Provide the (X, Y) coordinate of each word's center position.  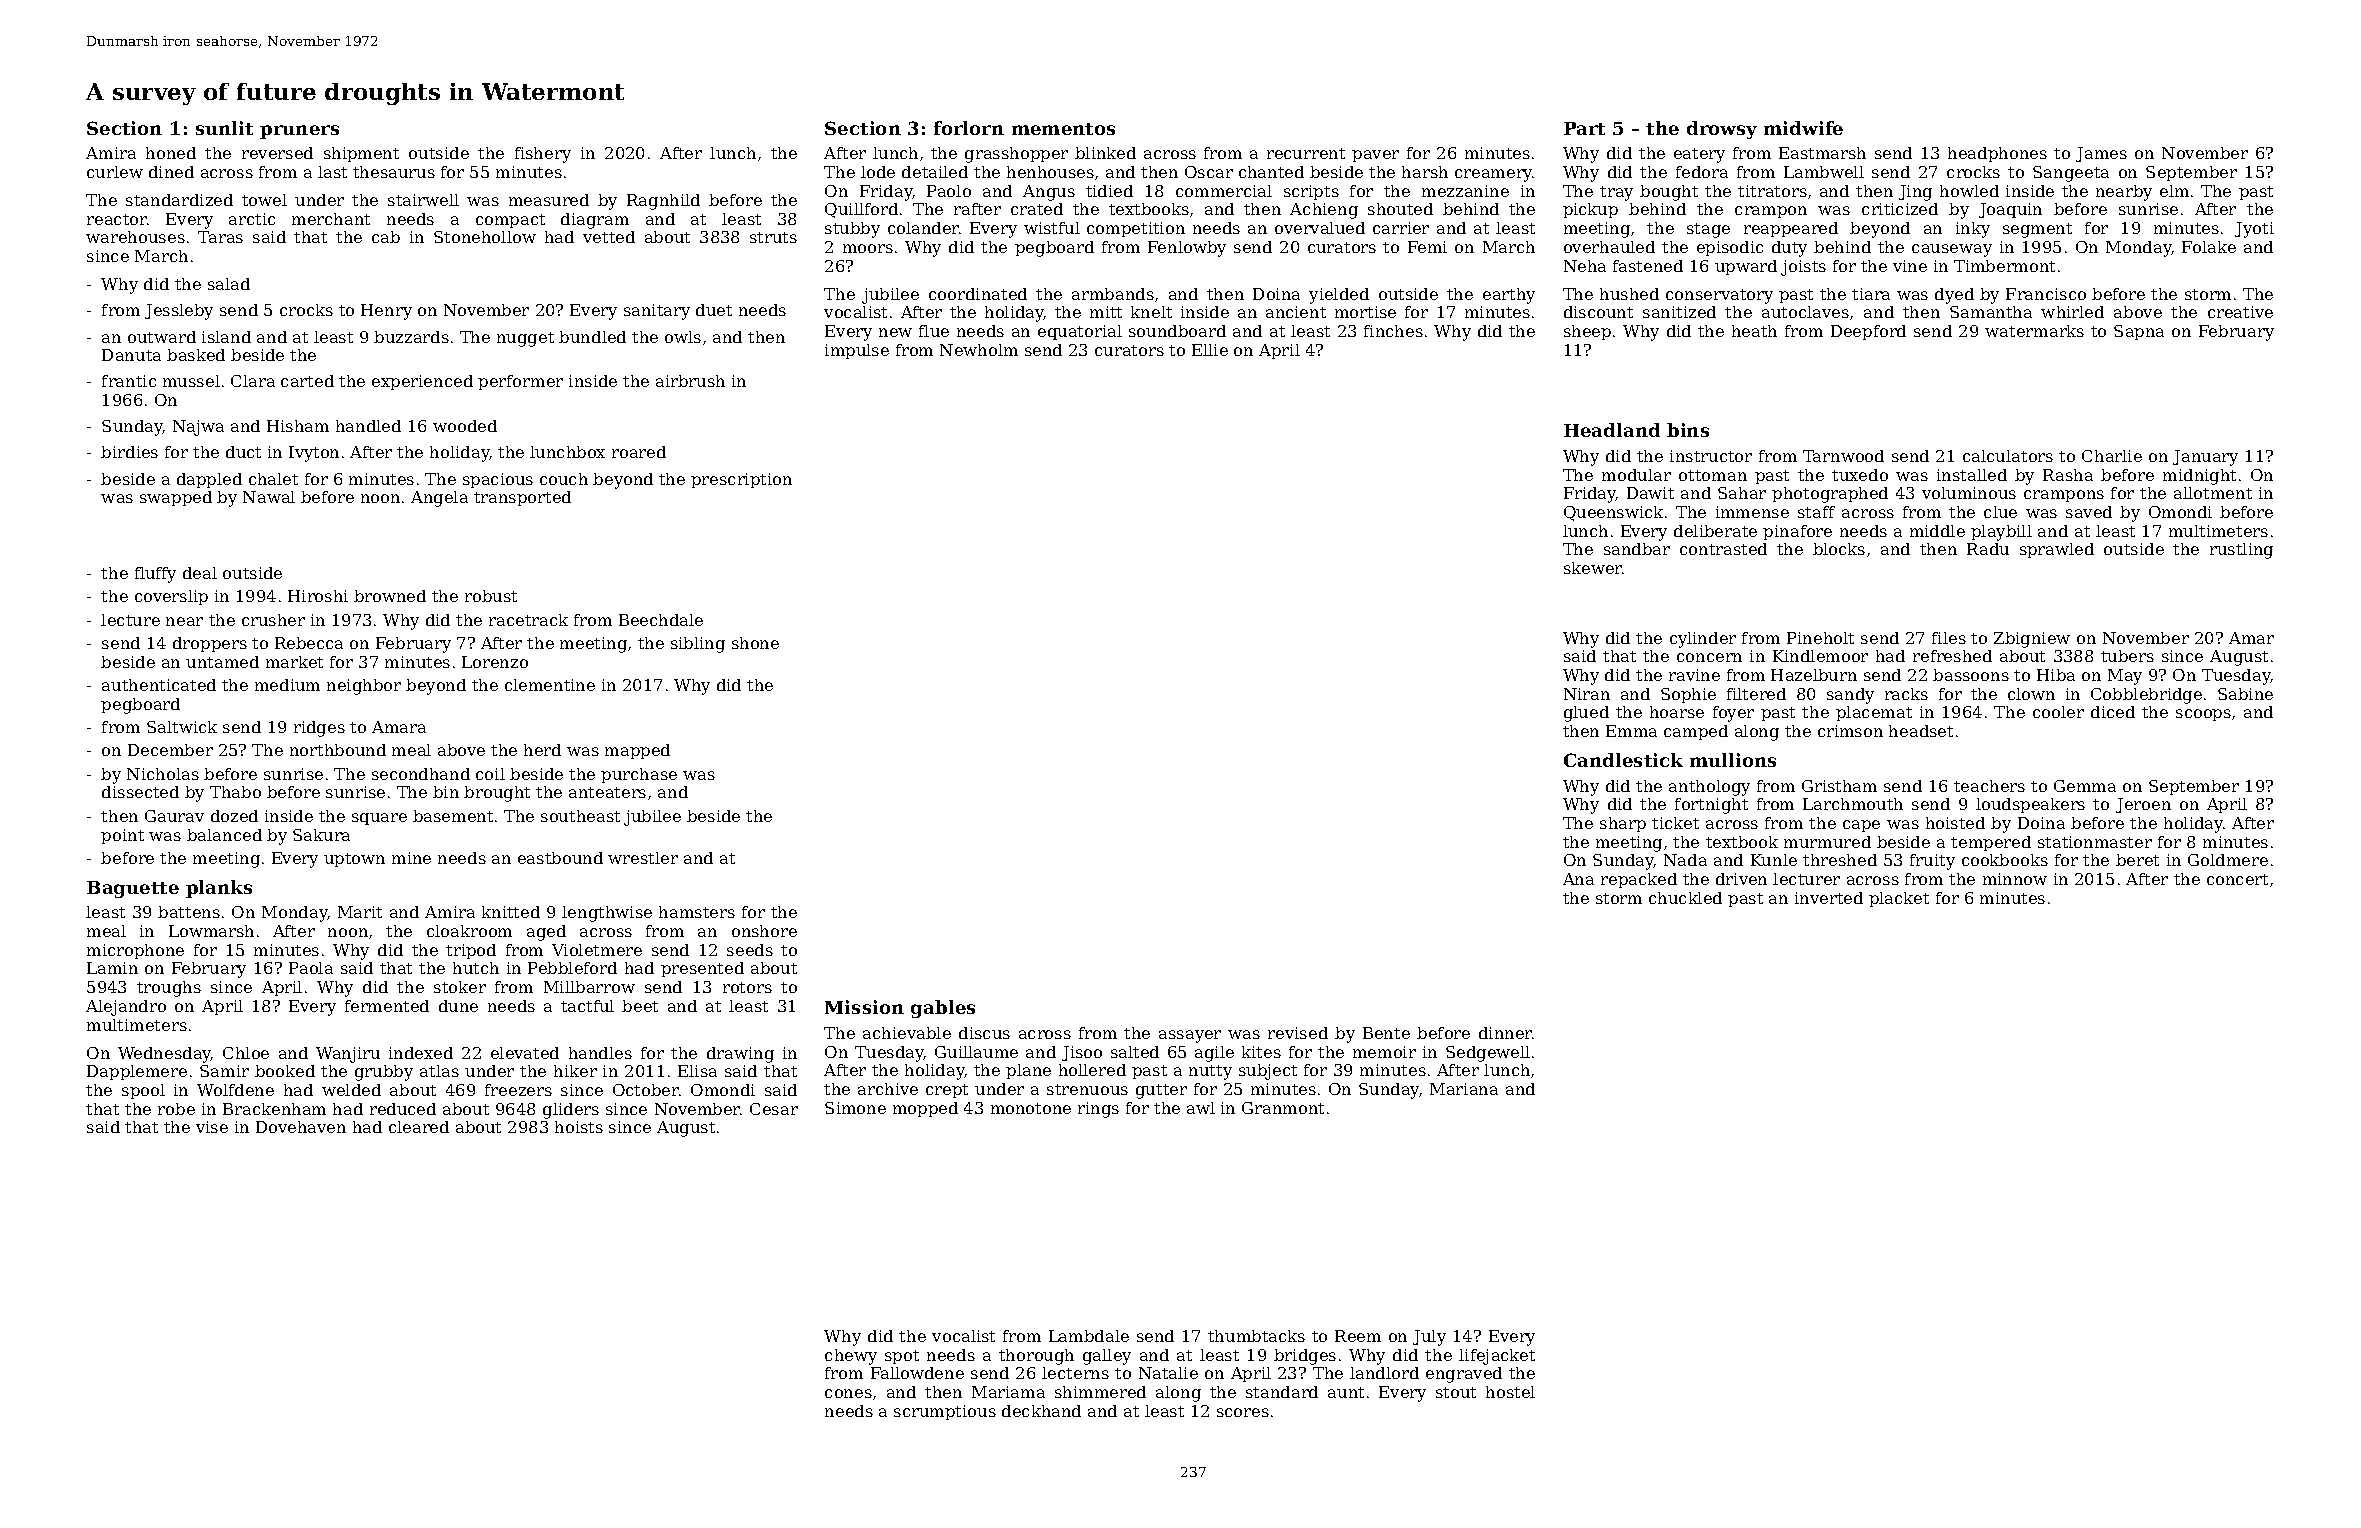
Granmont (1283, 1108)
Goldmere (2228, 860)
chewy (851, 1357)
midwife (1803, 128)
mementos (1063, 129)
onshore (764, 931)
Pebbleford (572, 968)
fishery (543, 155)
